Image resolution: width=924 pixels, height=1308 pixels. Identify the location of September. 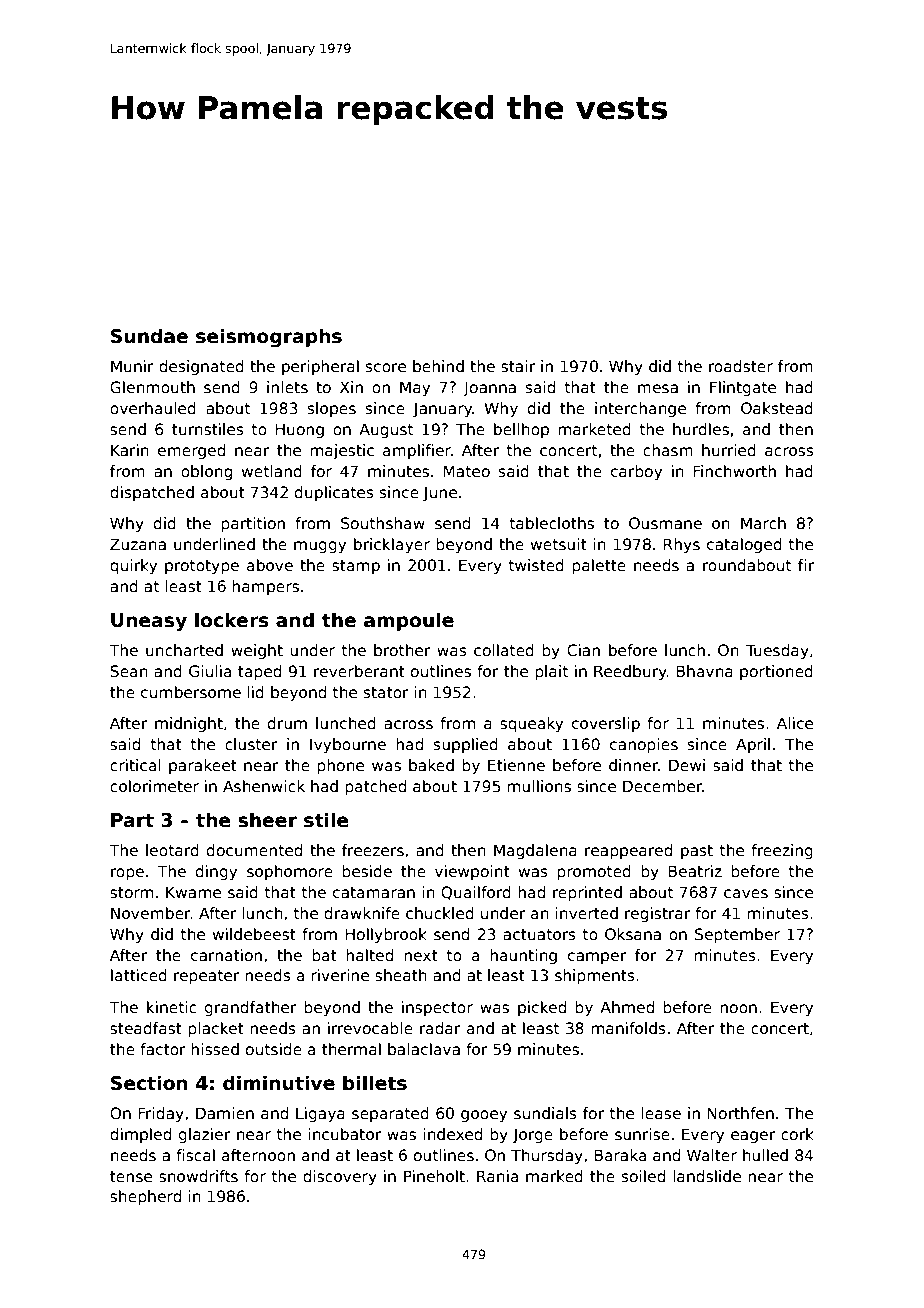
(737, 935).
